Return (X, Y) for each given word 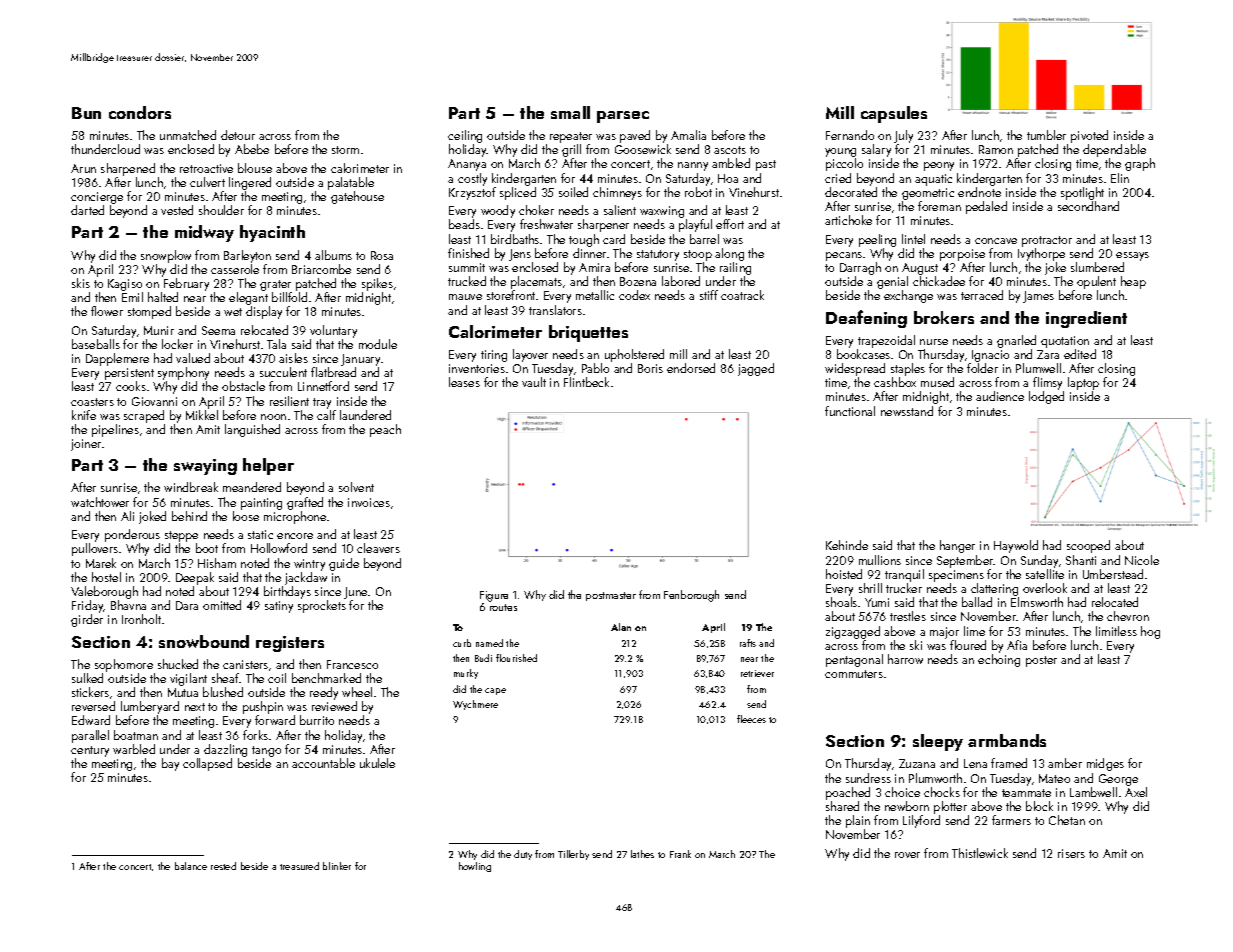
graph (1140, 164)
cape (495, 691)
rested (223, 866)
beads (464, 224)
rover (907, 855)
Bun (86, 113)
